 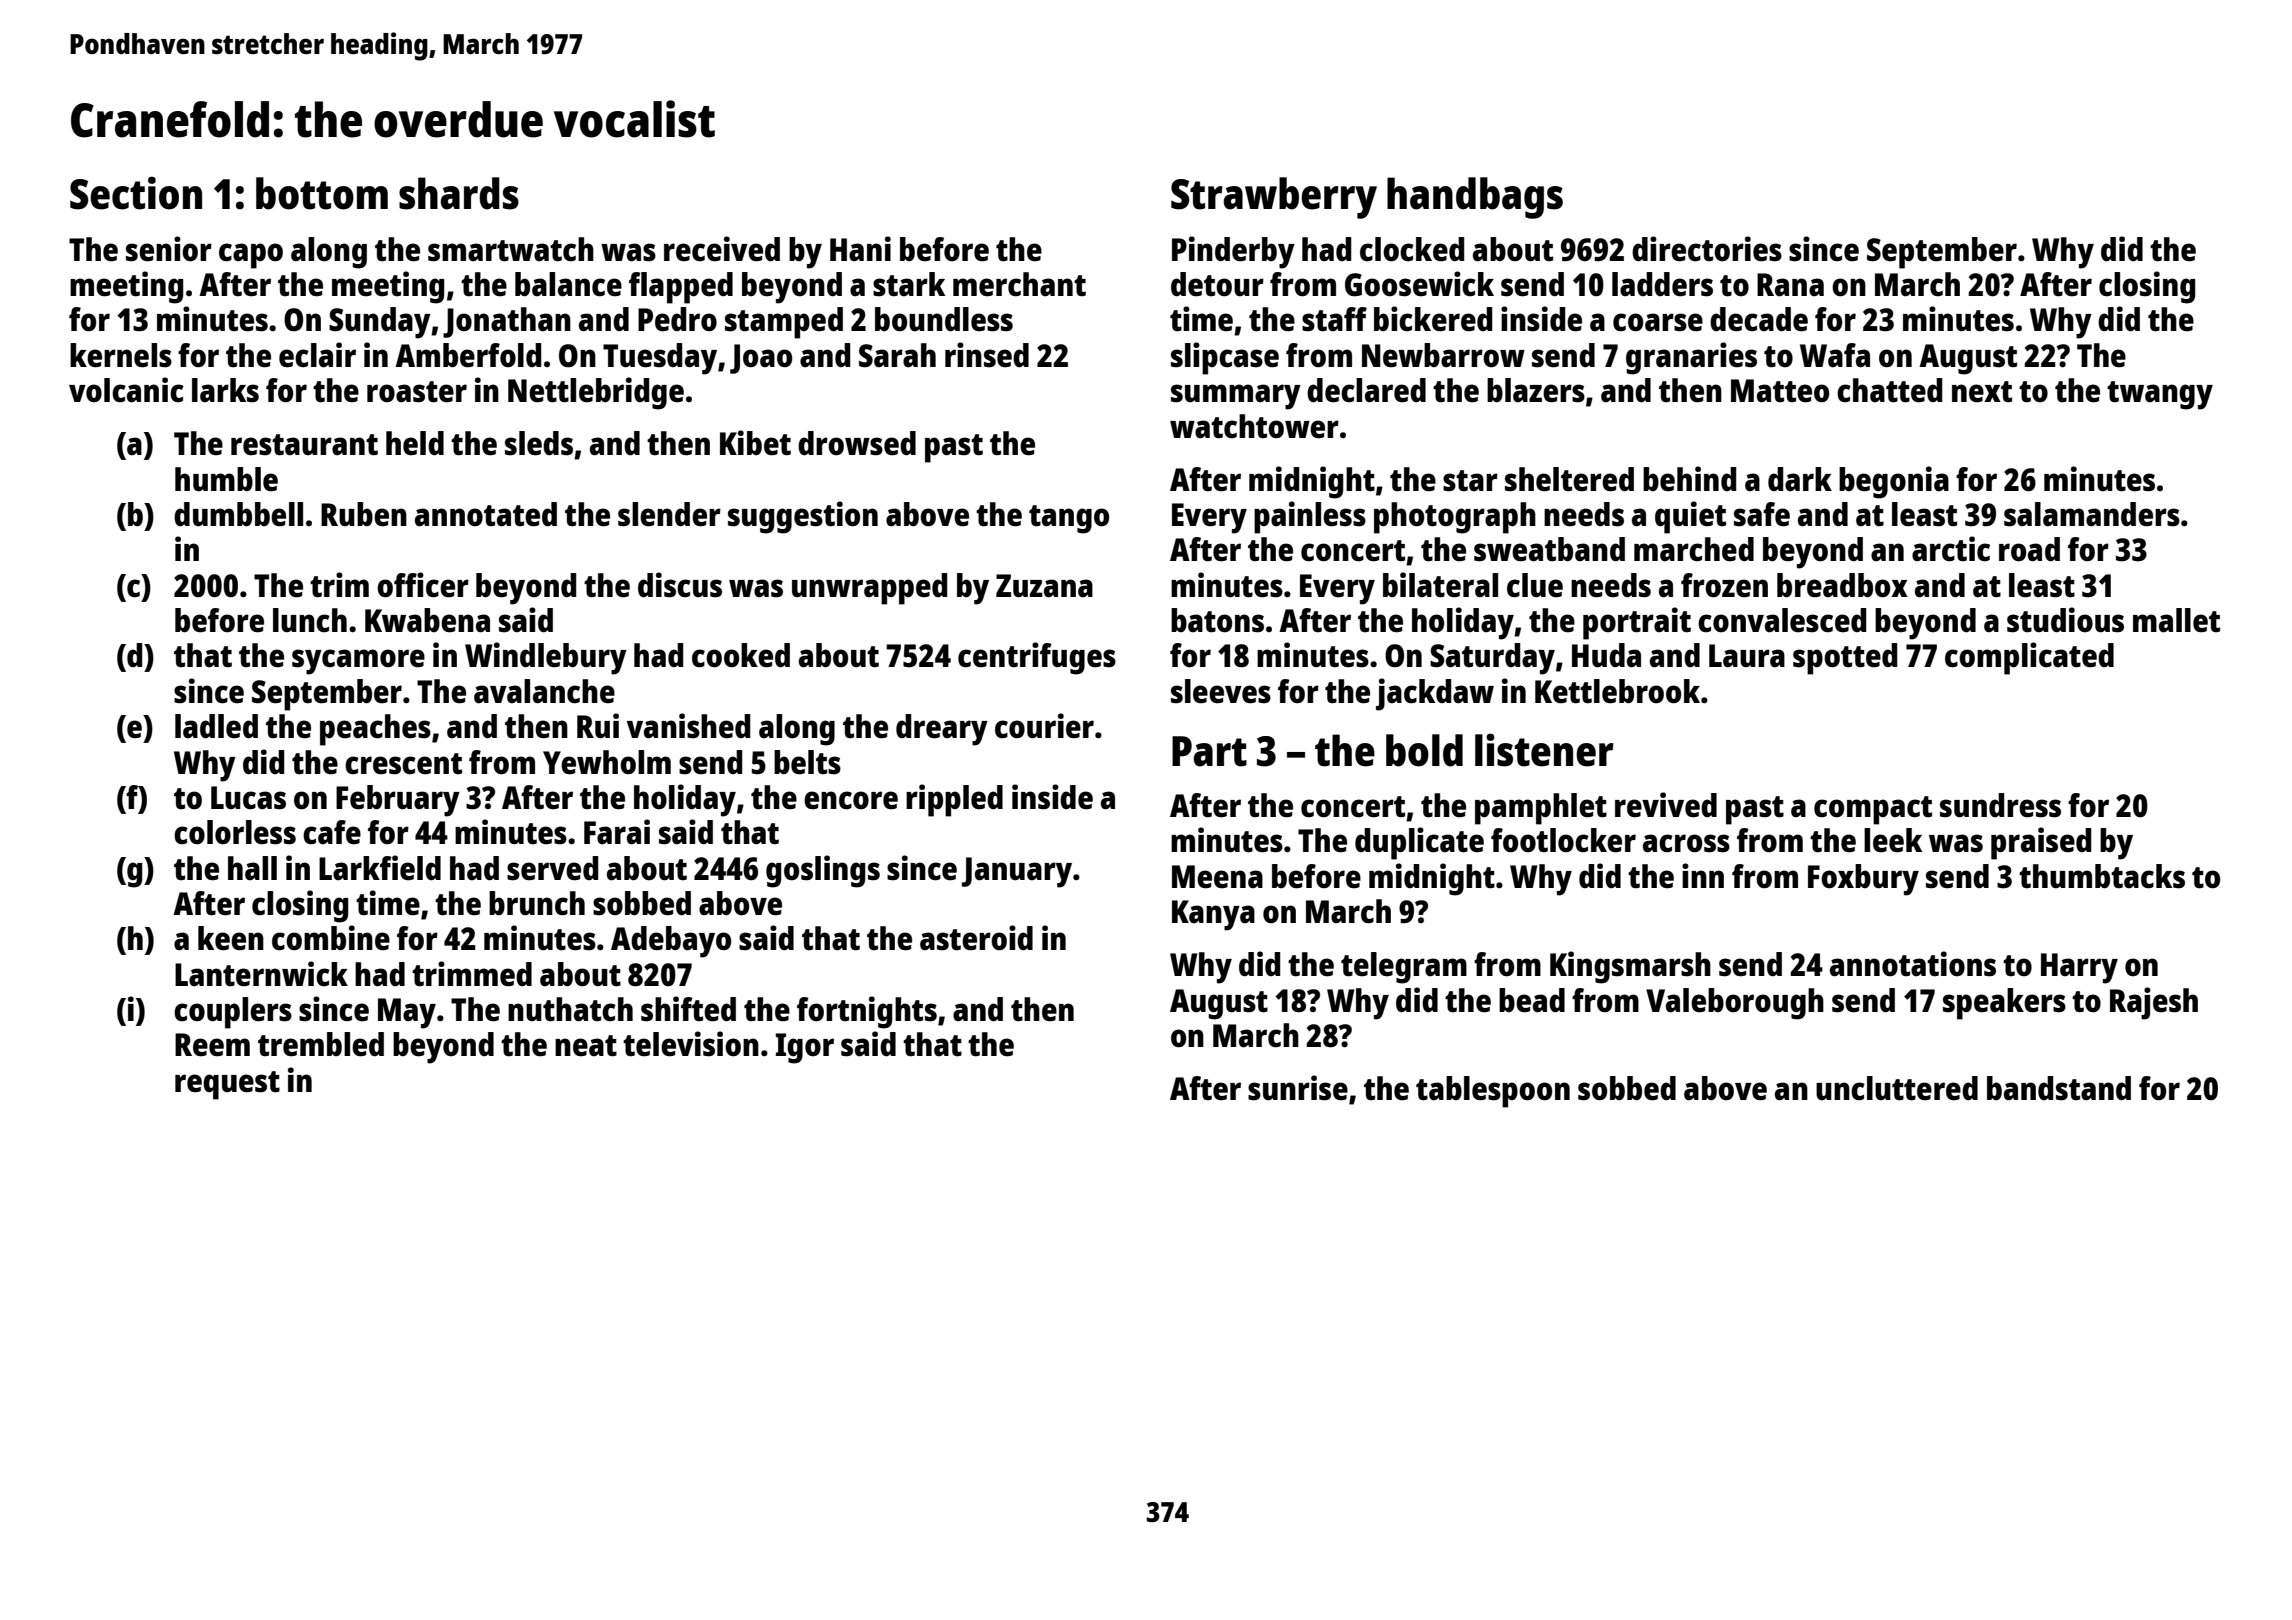 What do you see at coordinates (1334, 319) in the screenshot?
I see `staff` at bounding box center [1334, 319].
